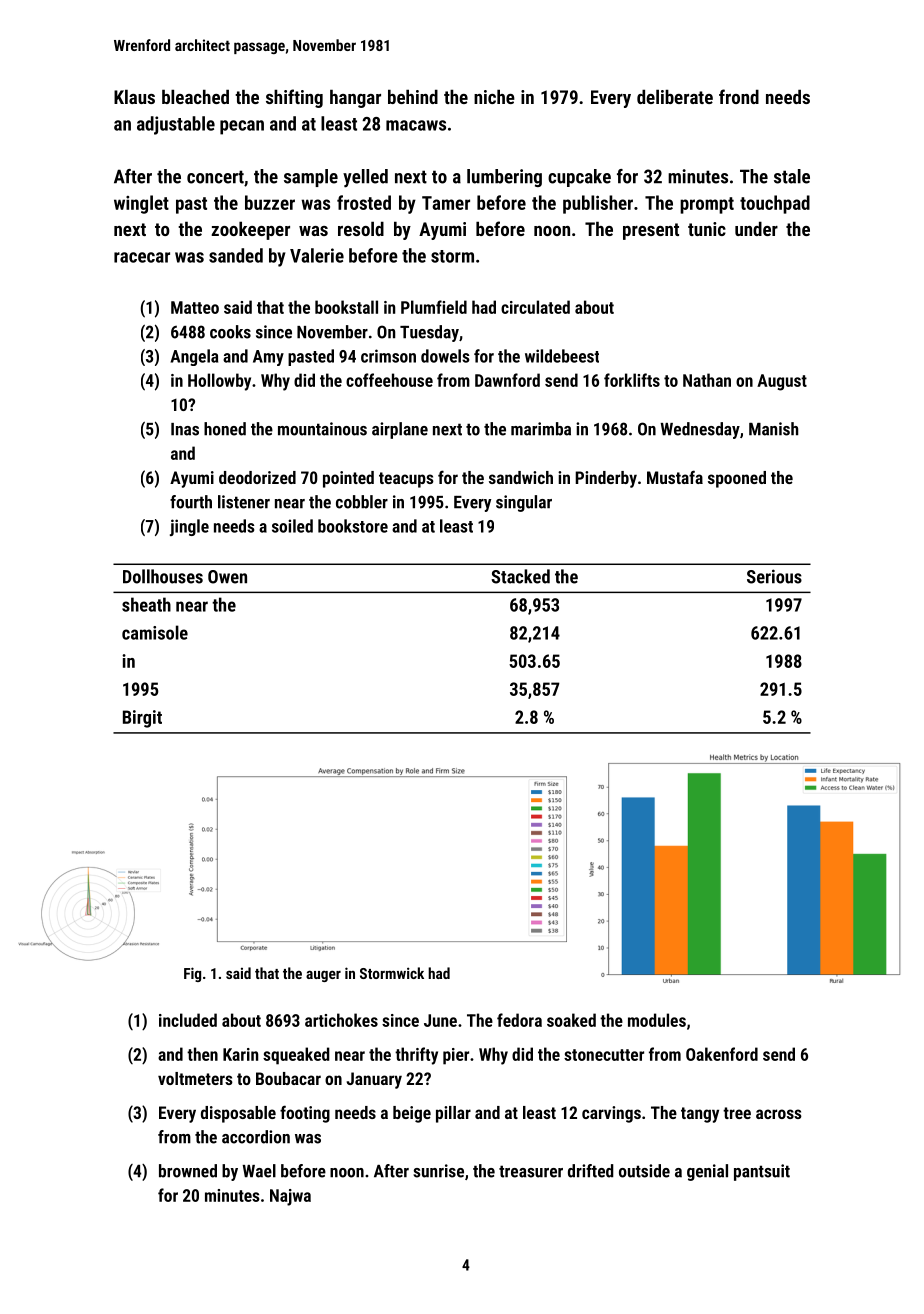  What do you see at coordinates (176, 125) in the screenshot?
I see `adjustable` at bounding box center [176, 125].
